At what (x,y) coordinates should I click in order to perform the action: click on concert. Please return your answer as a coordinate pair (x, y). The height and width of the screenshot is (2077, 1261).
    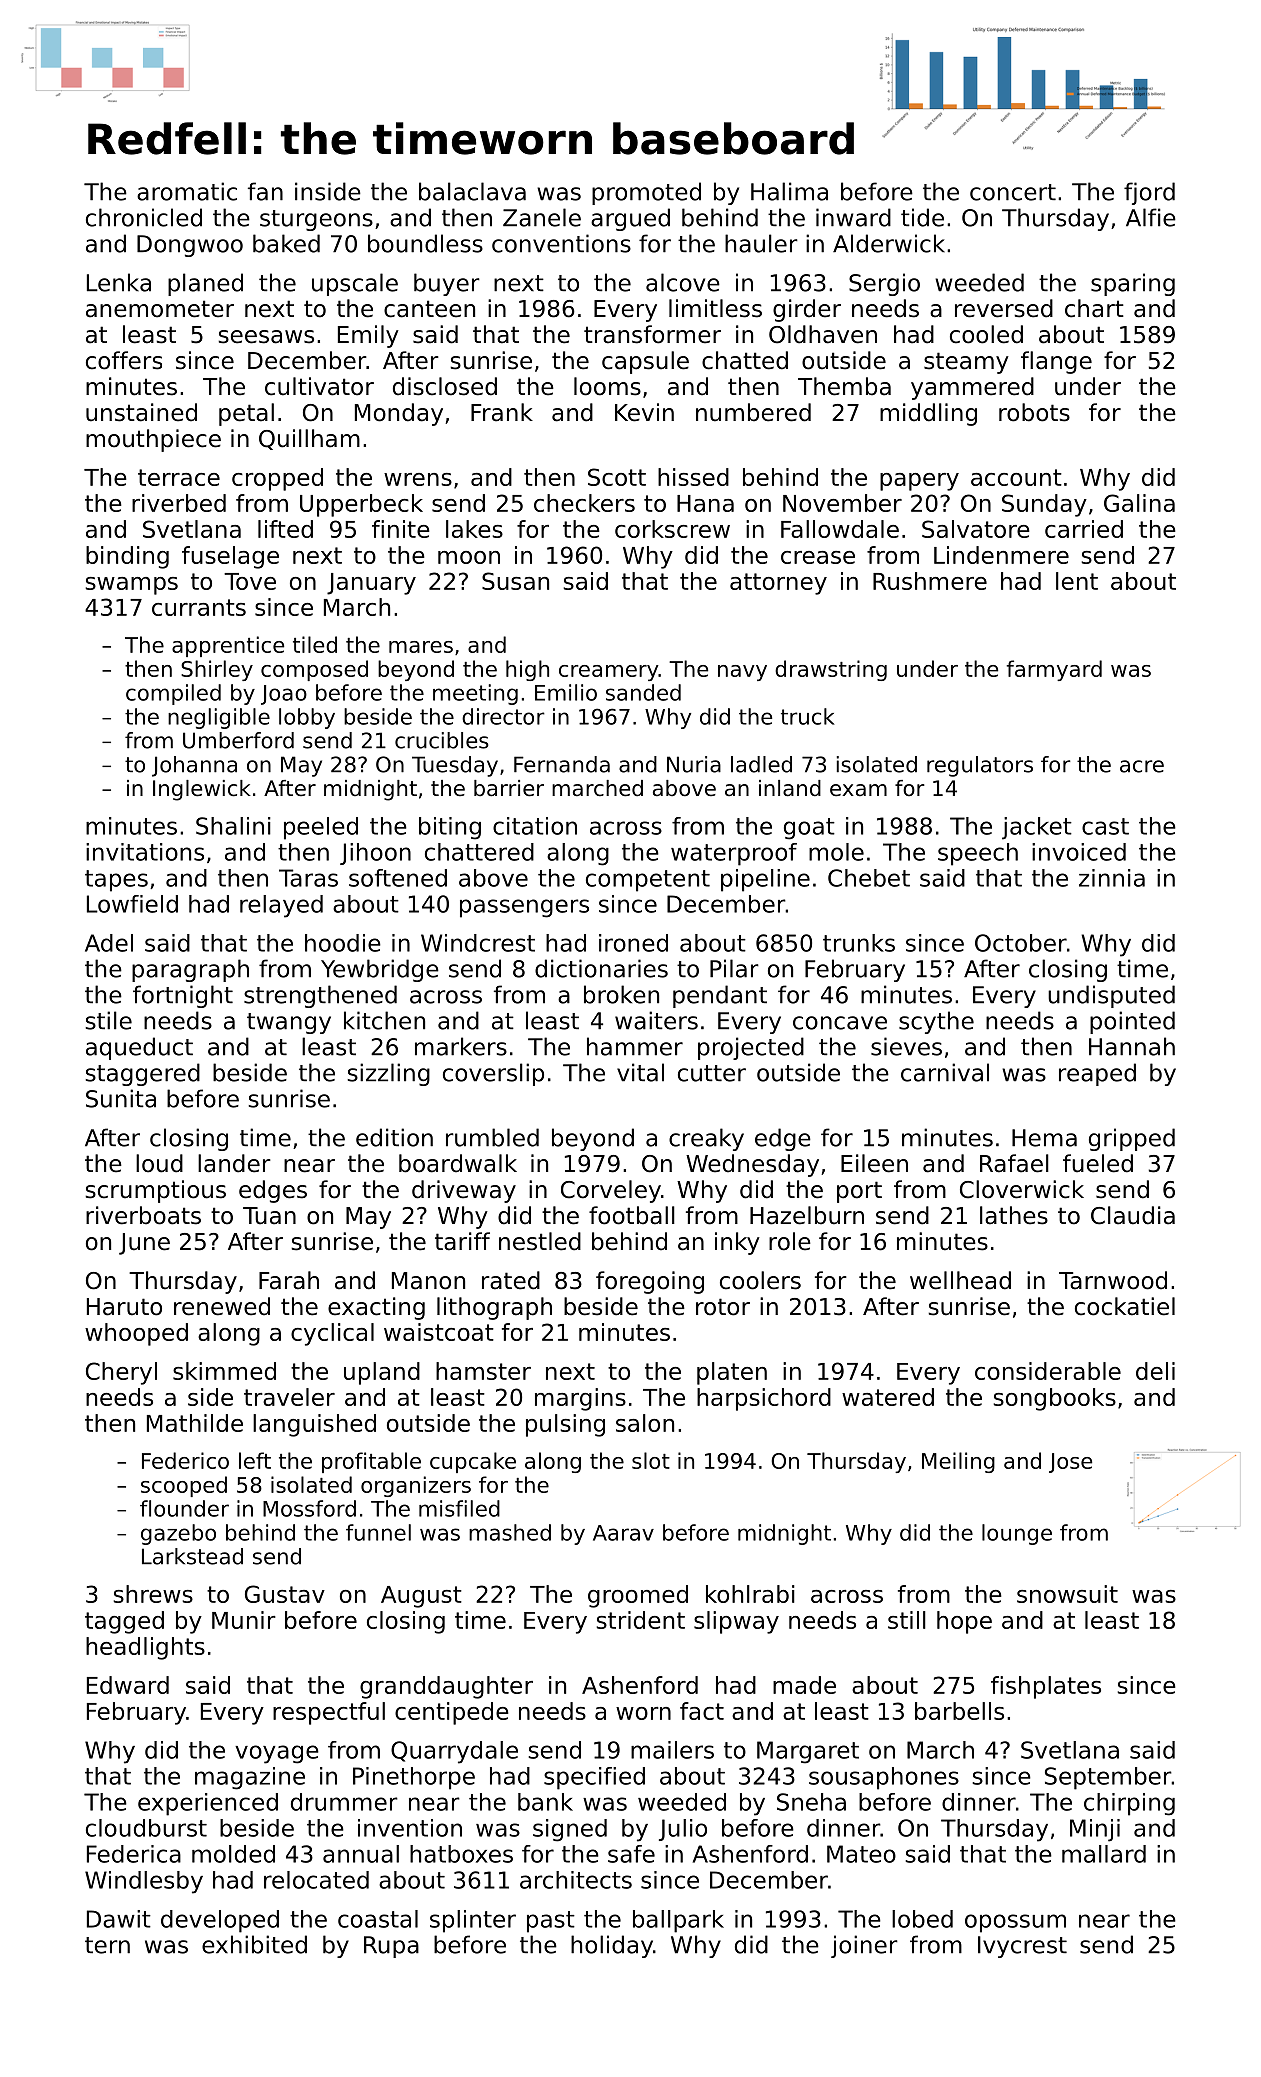
    Looking at the image, I should click on (1013, 192).
